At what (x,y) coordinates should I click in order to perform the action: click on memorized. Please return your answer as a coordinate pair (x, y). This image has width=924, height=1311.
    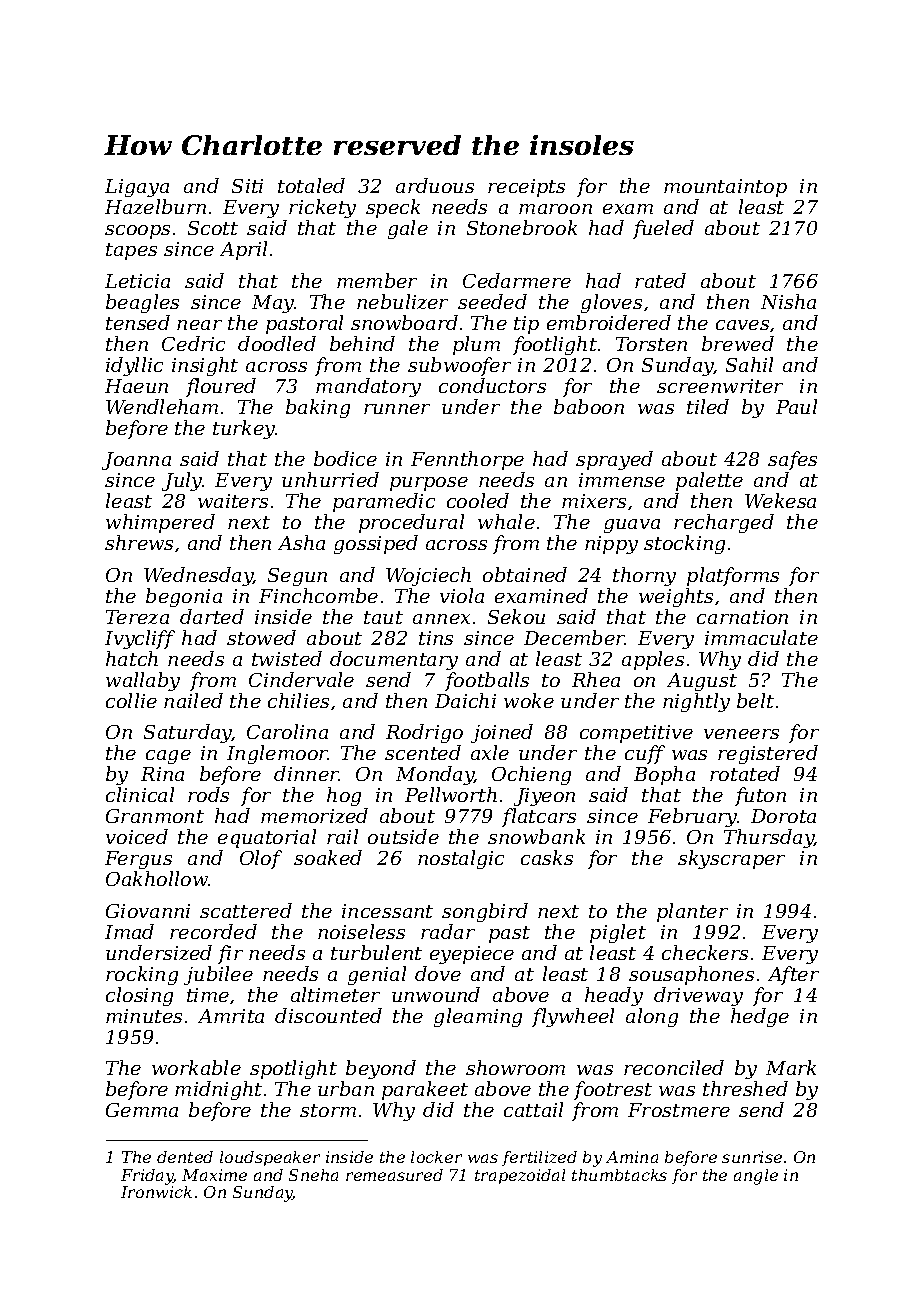
    Looking at the image, I should click on (314, 815).
